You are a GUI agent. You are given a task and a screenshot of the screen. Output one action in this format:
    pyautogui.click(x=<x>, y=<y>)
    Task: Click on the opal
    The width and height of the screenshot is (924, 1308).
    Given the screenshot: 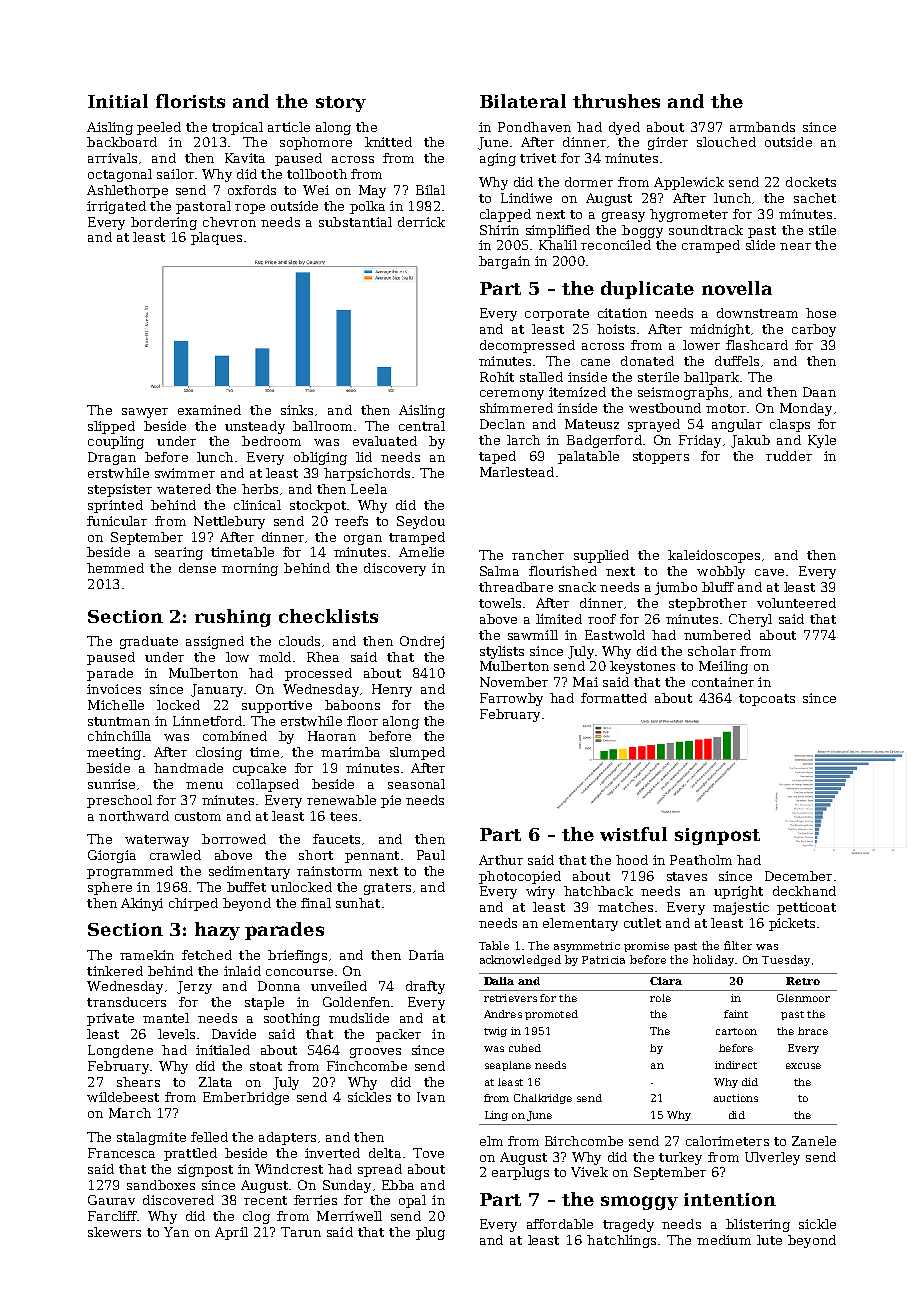 What is the action you would take?
    pyautogui.click(x=412, y=1201)
